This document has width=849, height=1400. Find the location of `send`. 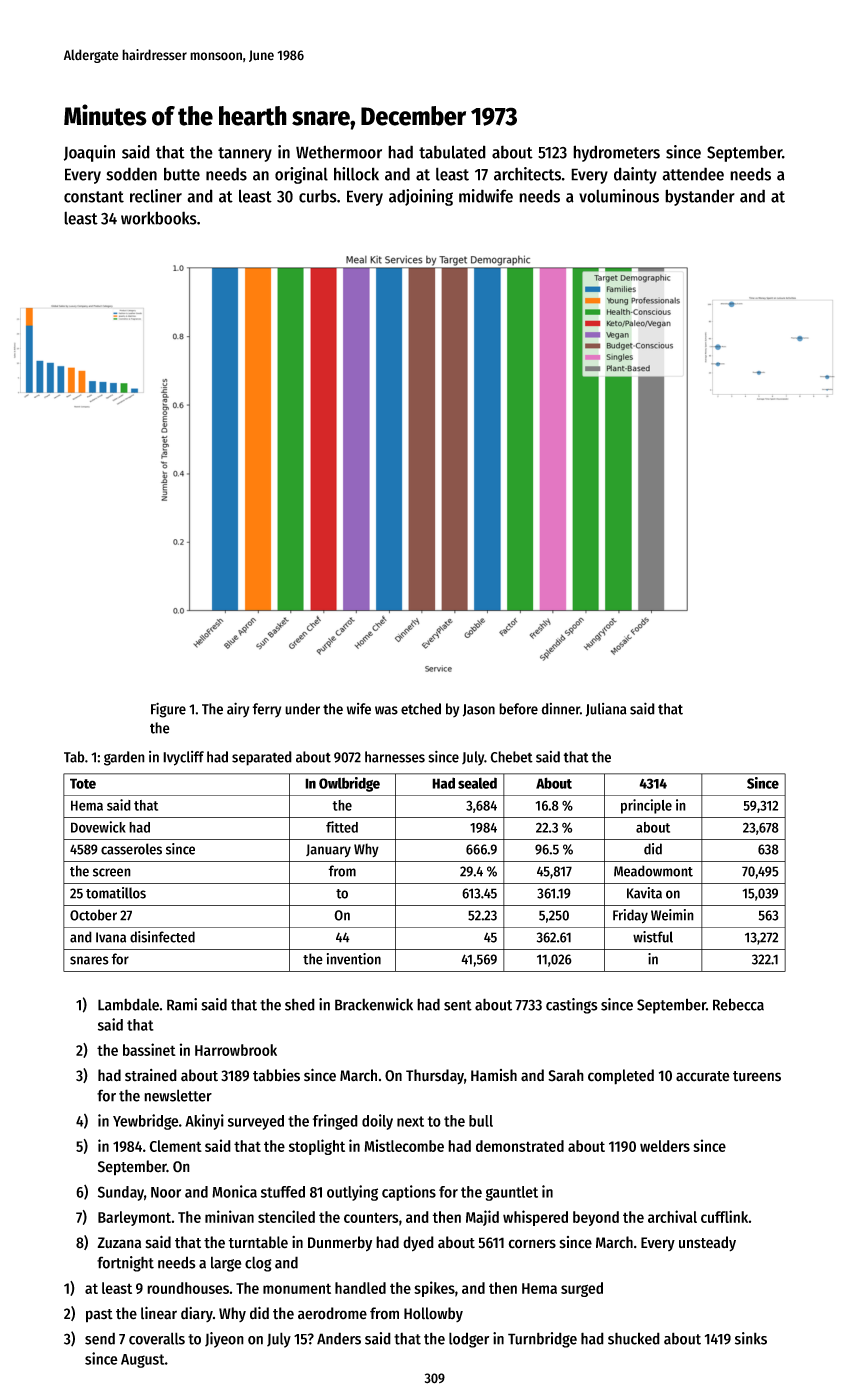

send is located at coordinates (100, 1338).
